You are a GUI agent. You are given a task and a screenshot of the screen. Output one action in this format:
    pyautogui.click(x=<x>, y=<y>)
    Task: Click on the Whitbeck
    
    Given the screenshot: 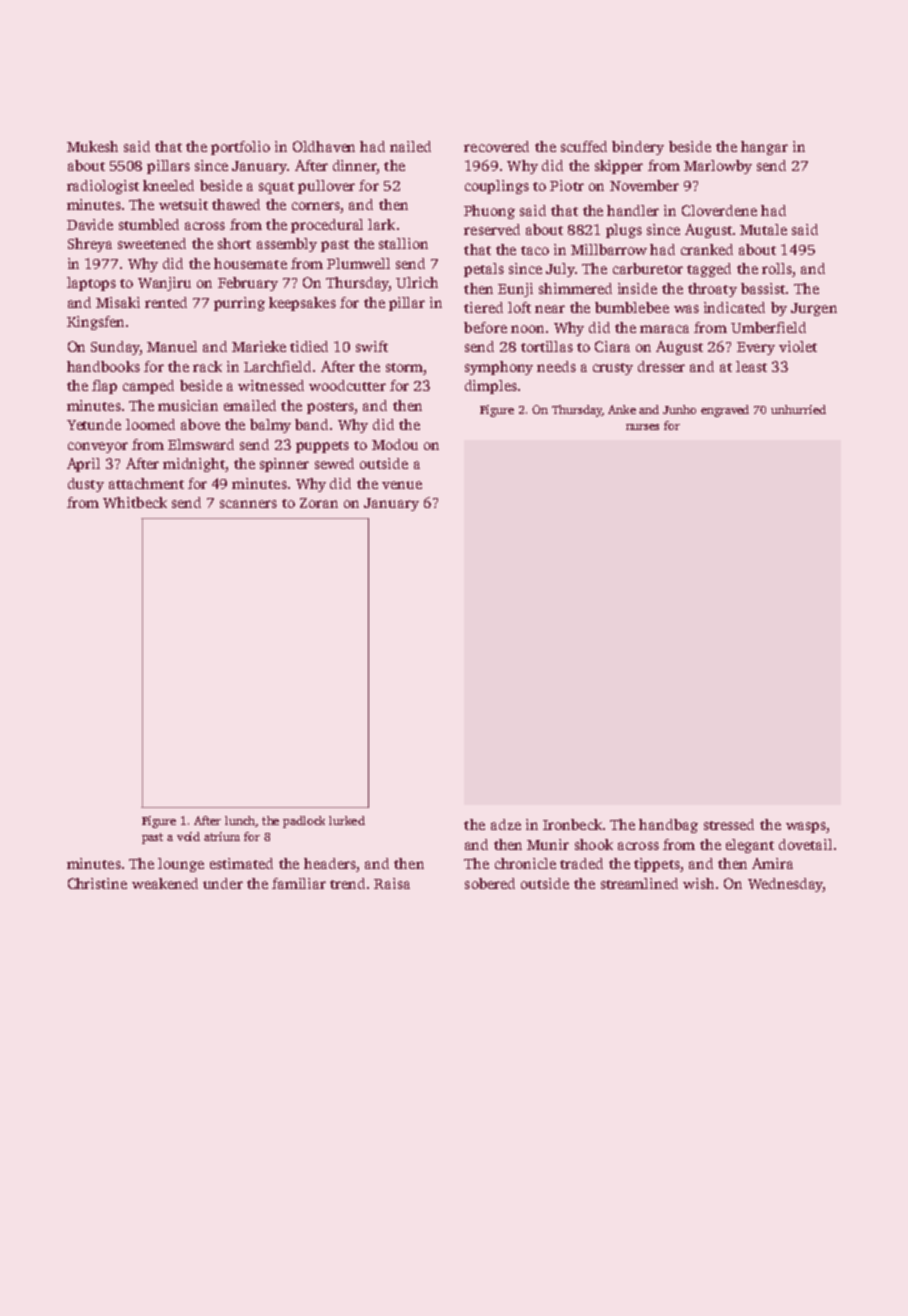 What is the action you would take?
    pyautogui.click(x=135, y=502)
